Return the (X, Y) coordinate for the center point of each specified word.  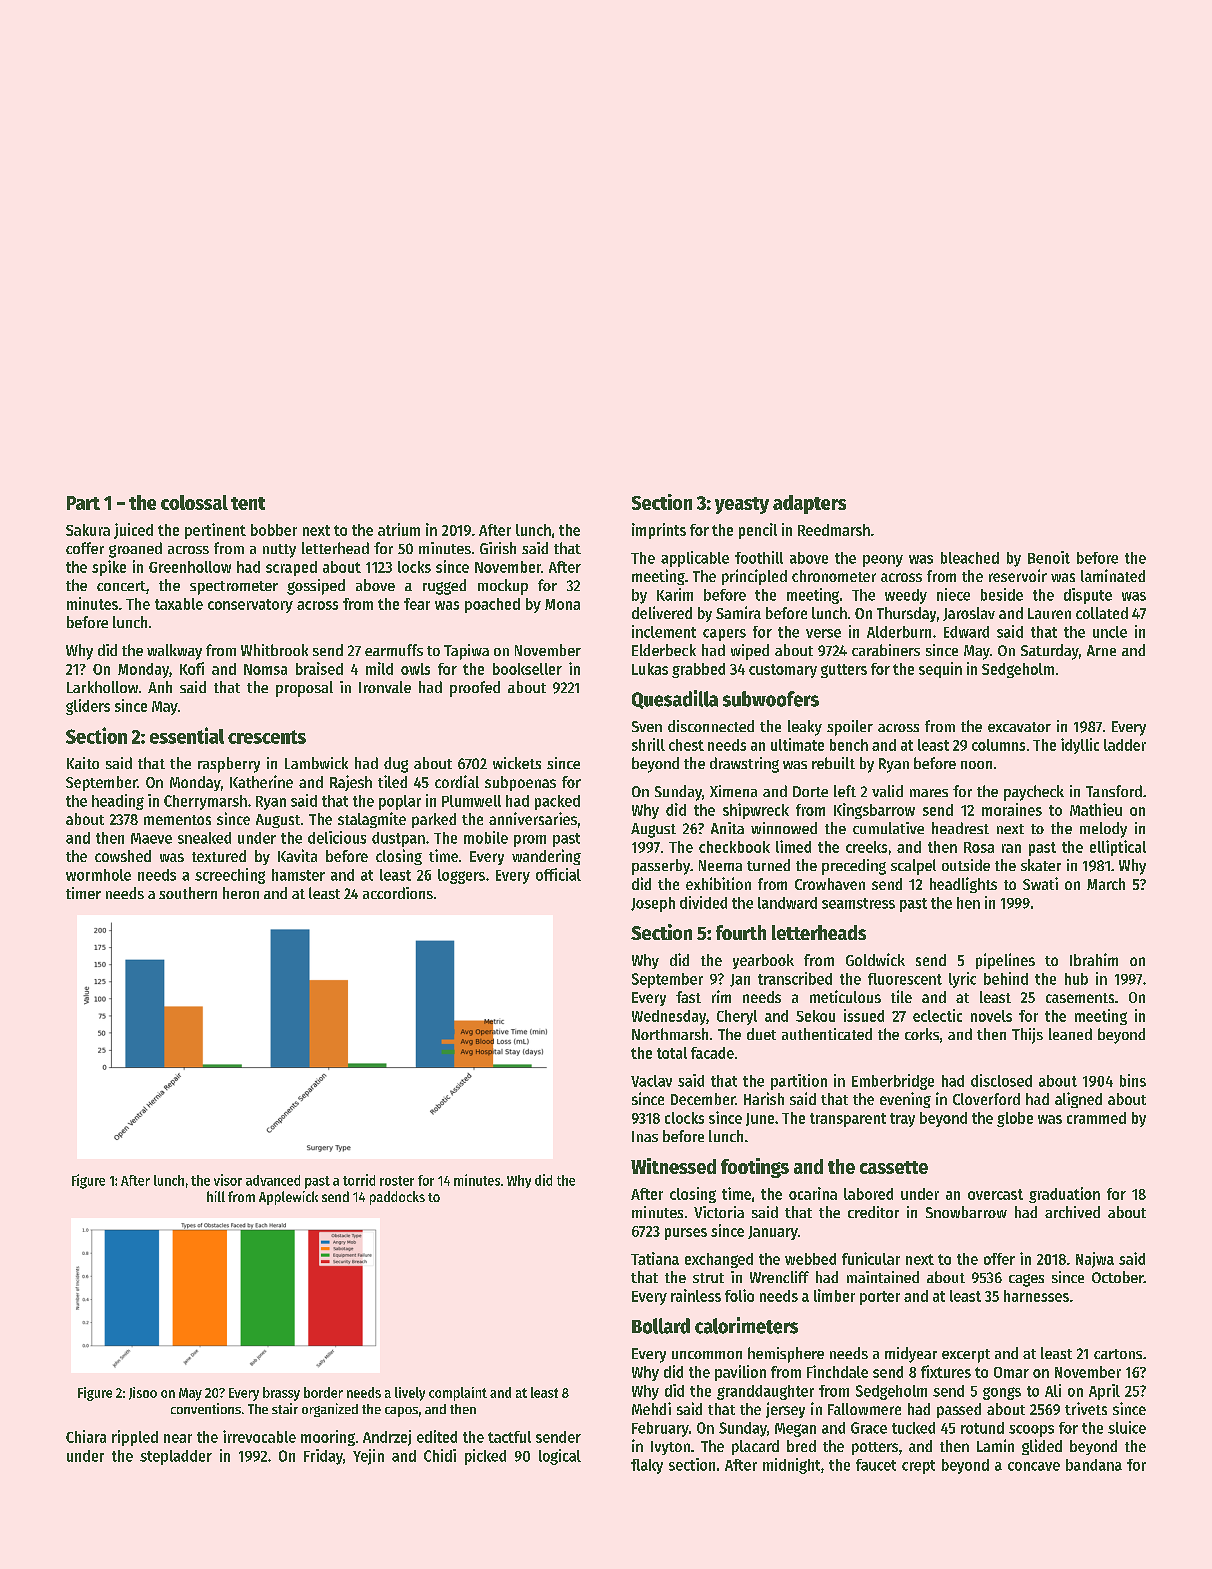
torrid (359, 1180)
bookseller (527, 669)
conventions (206, 1408)
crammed (1096, 1118)
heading (118, 802)
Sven (647, 726)
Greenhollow (190, 567)
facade (712, 1053)
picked (485, 1457)
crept (918, 1467)
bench (849, 745)
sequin (940, 670)
